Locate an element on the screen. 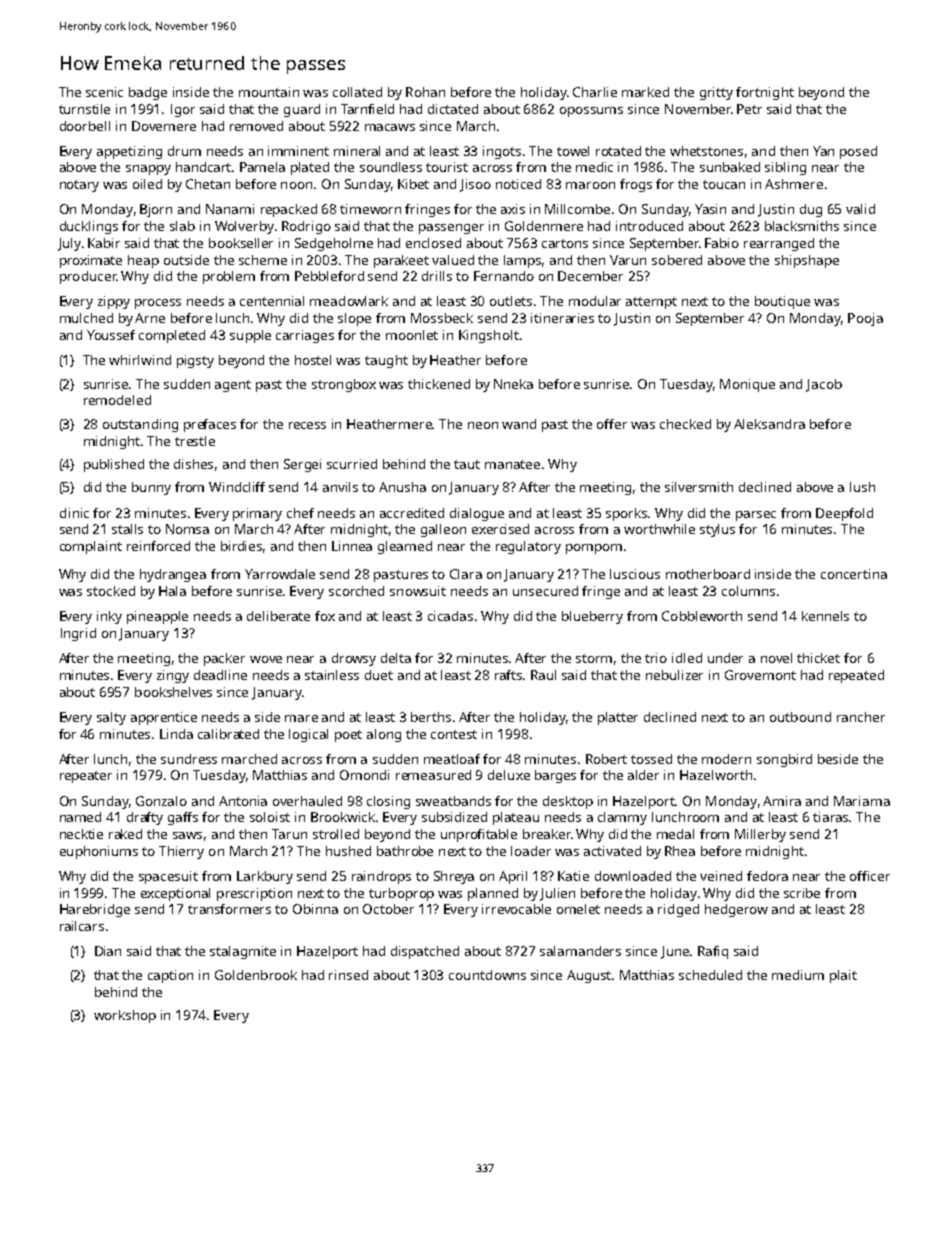 This screenshot has width=952, height=1233. Pamela is located at coordinates (262, 167).
